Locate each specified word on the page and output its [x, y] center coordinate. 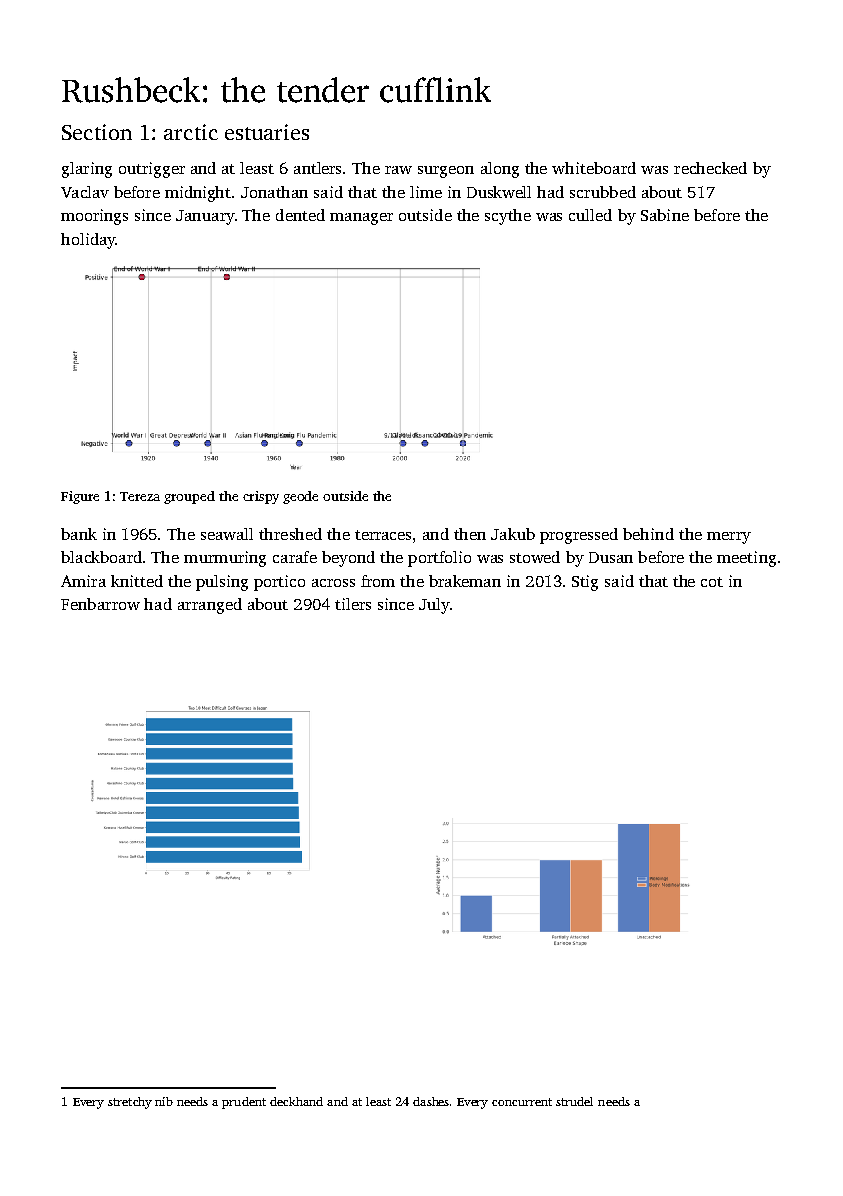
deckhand [296, 1101]
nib [164, 1101]
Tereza [140, 496]
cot [712, 582]
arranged [210, 606]
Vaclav [85, 192]
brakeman [465, 581]
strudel [574, 1101]
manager [361, 219]
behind [648, 534]
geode [300, 497]
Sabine [665, 215]
